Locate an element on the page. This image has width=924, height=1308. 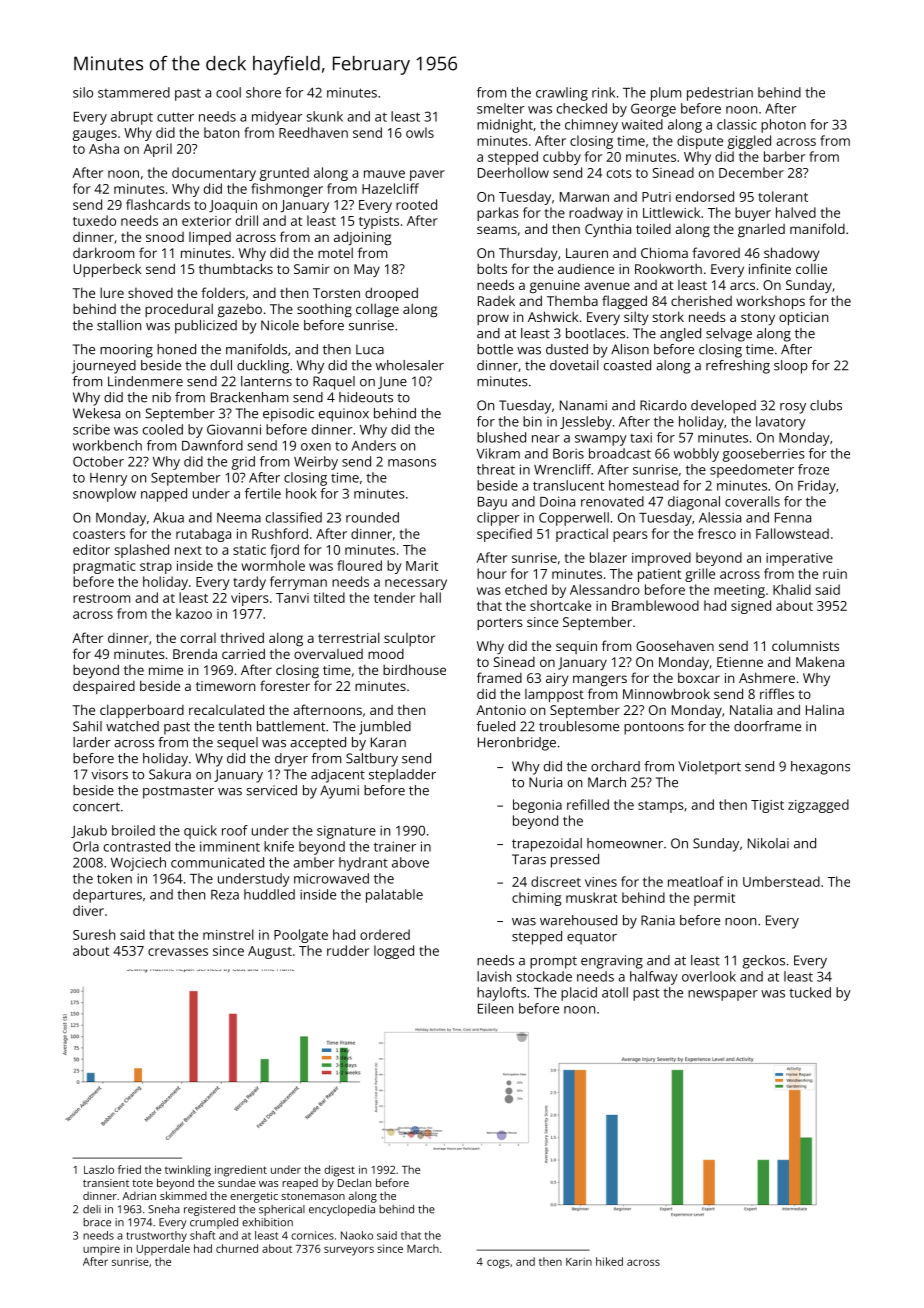
tucked is located at coordinates (810, 992).
